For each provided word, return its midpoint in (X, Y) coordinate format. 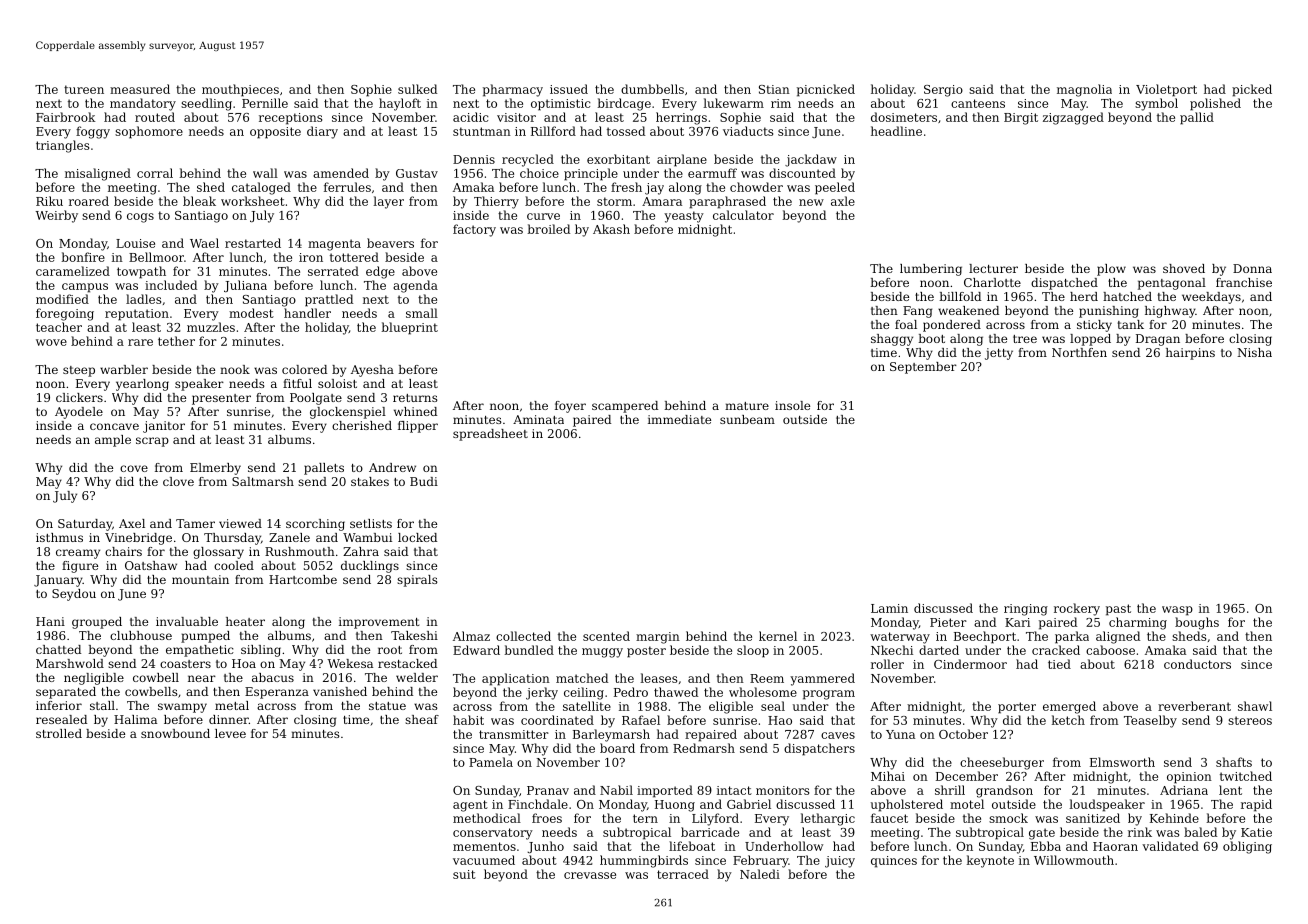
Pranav (548, 790)
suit (464, 874)
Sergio (943, 91)
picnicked (826, 90)
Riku (49, 201)
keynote (990, 861)
